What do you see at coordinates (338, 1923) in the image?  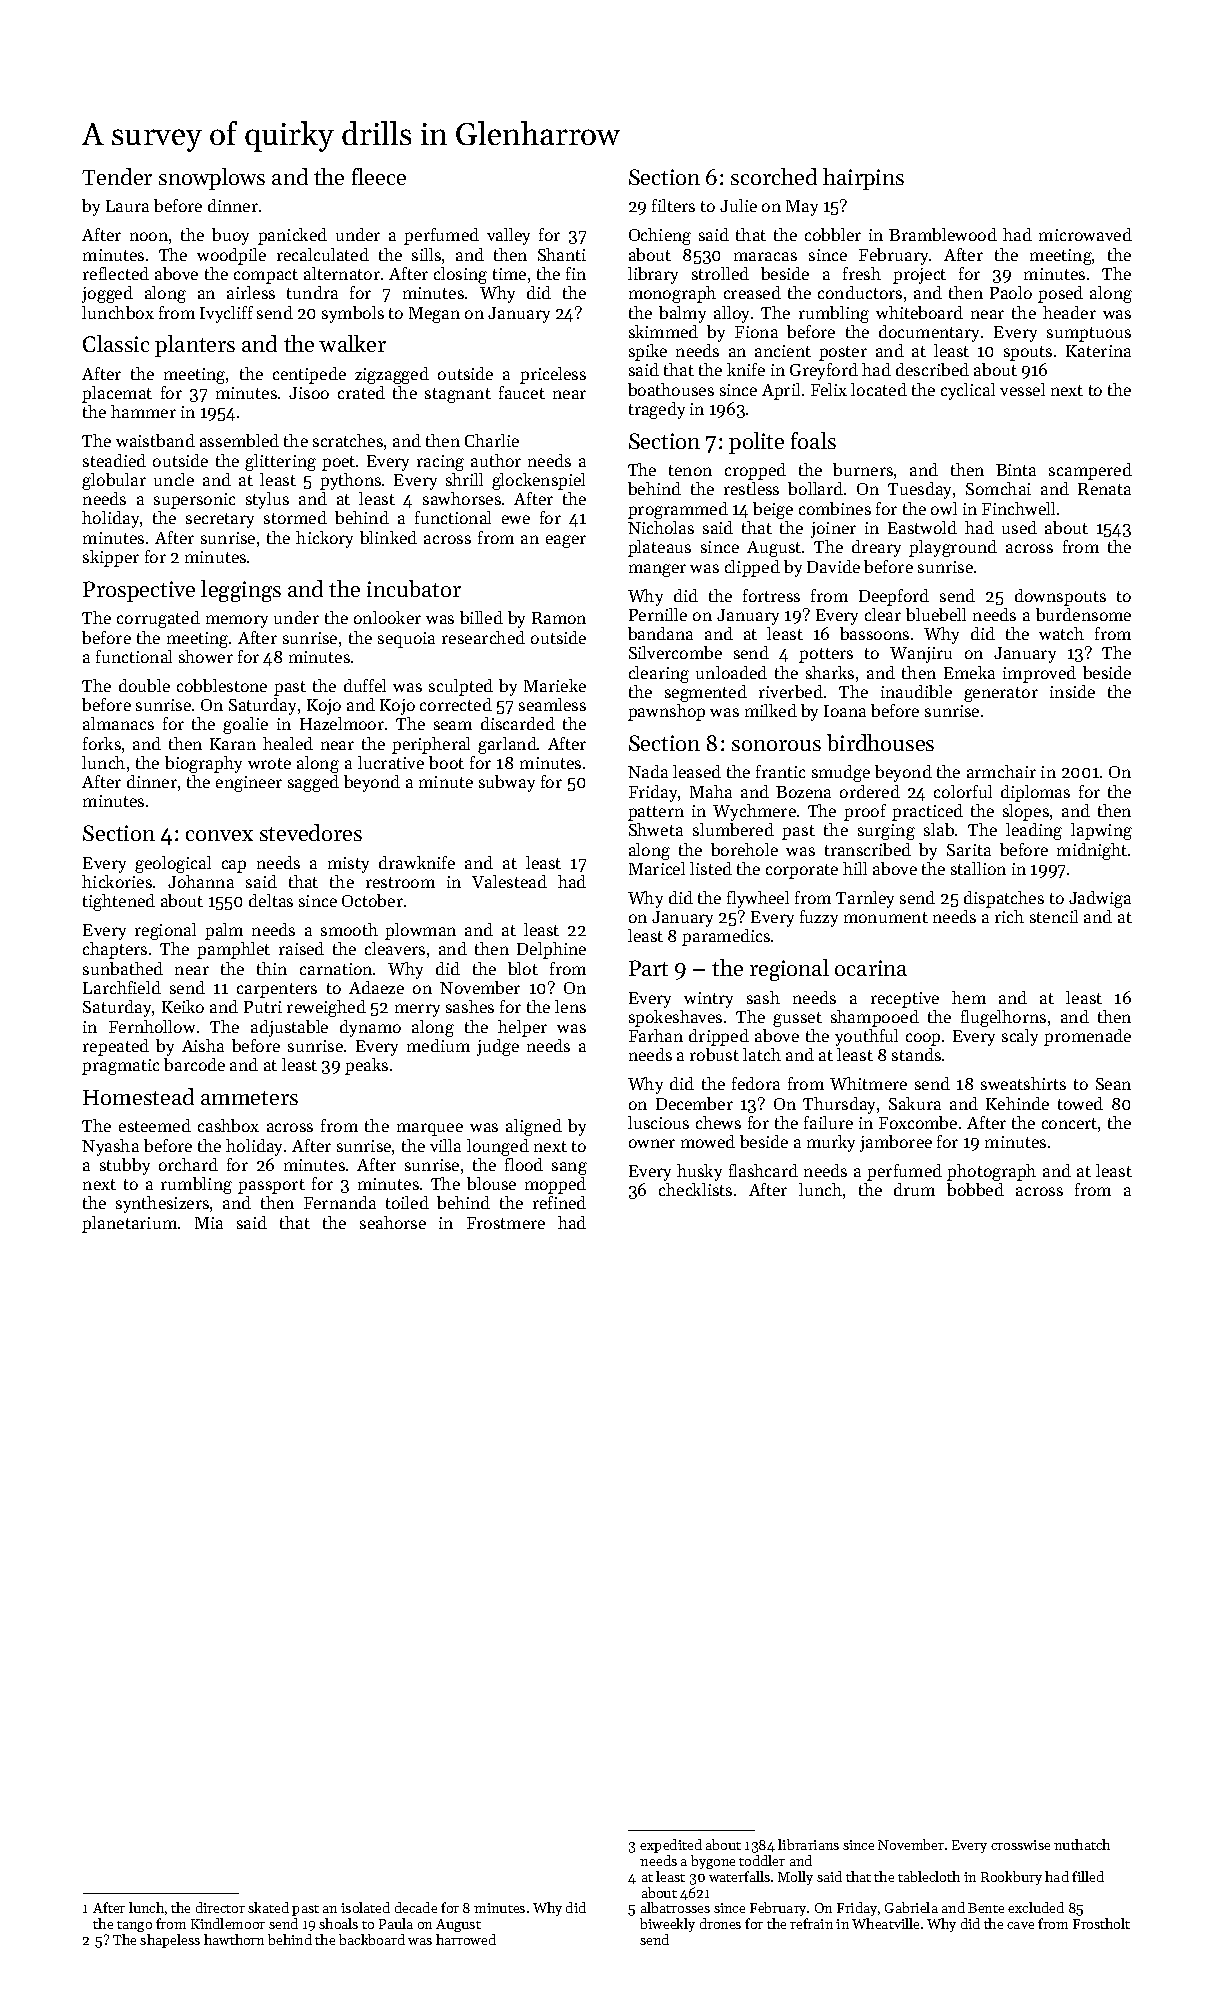 I see `shoals` at bounding box center [338, 1923].
